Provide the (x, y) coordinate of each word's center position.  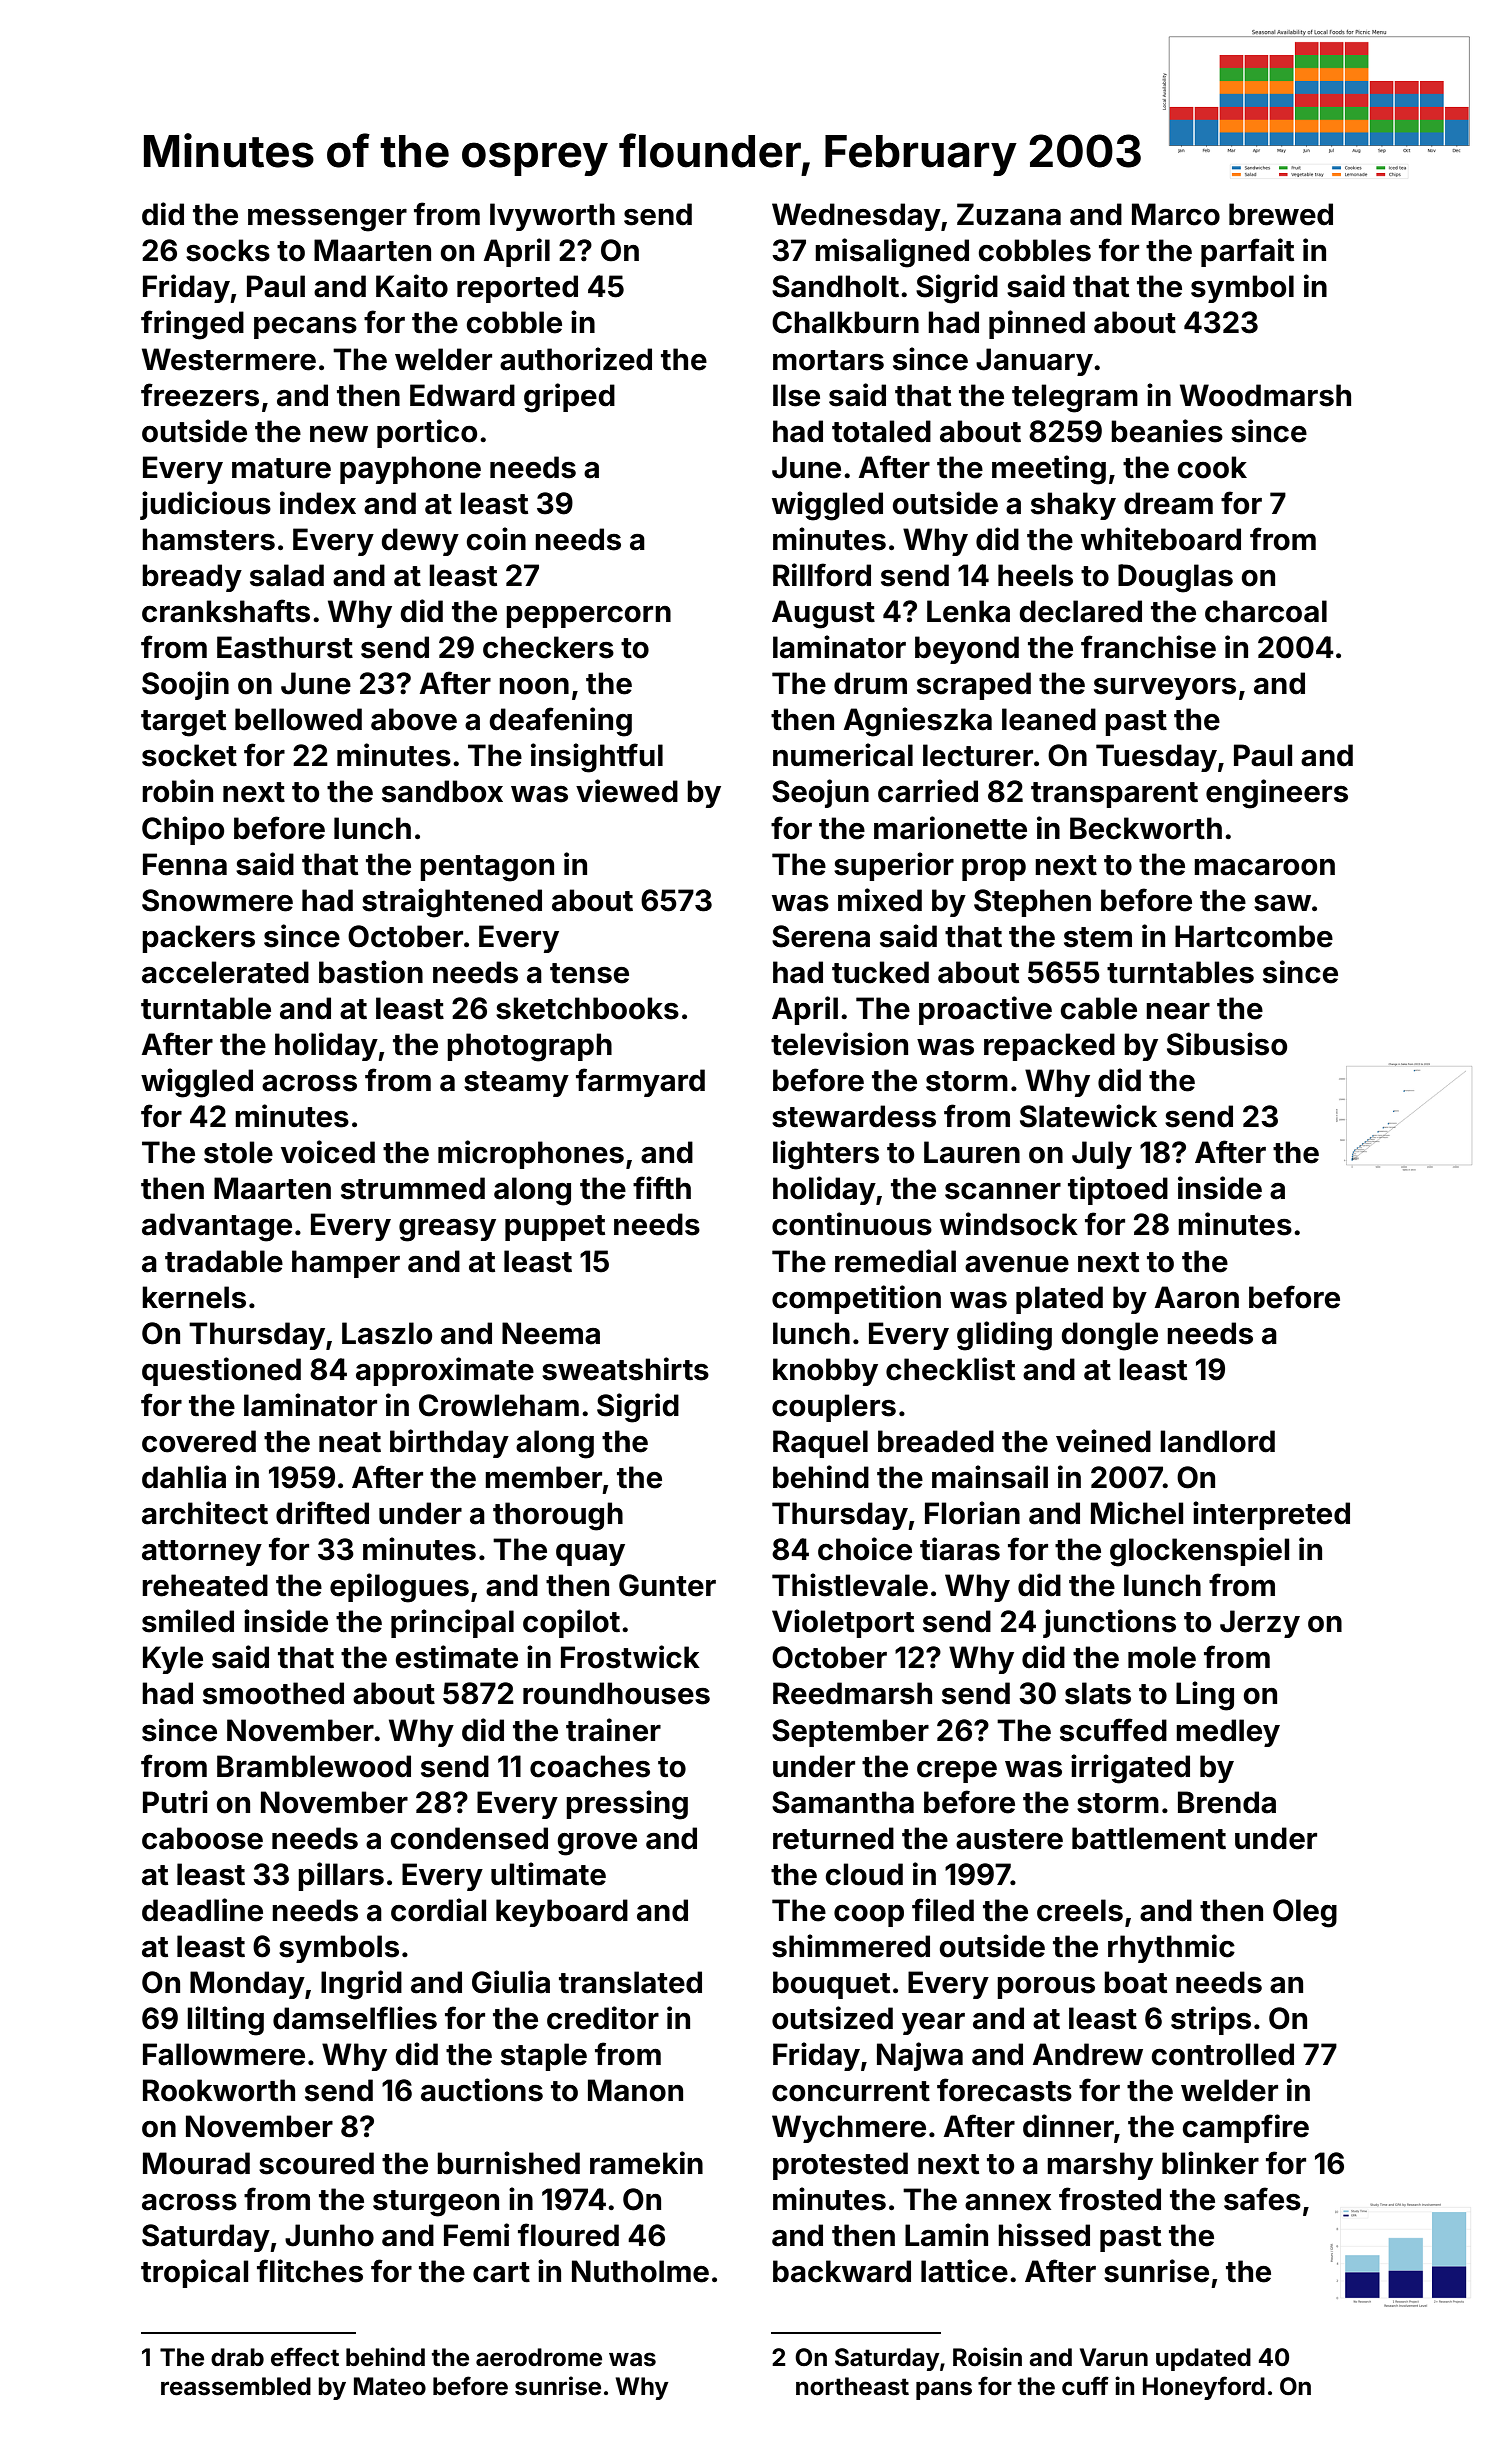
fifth (662, 1187)
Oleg (1305, 1913)
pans (944, 2390)
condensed (469, 1838)
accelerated (225, 972)
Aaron (1197, 1297)
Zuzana (1009, 214)
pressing (627, 1805)
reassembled (236, 2386)
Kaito (412, 286)
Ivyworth (552, 217)
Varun (1114, 2357)
